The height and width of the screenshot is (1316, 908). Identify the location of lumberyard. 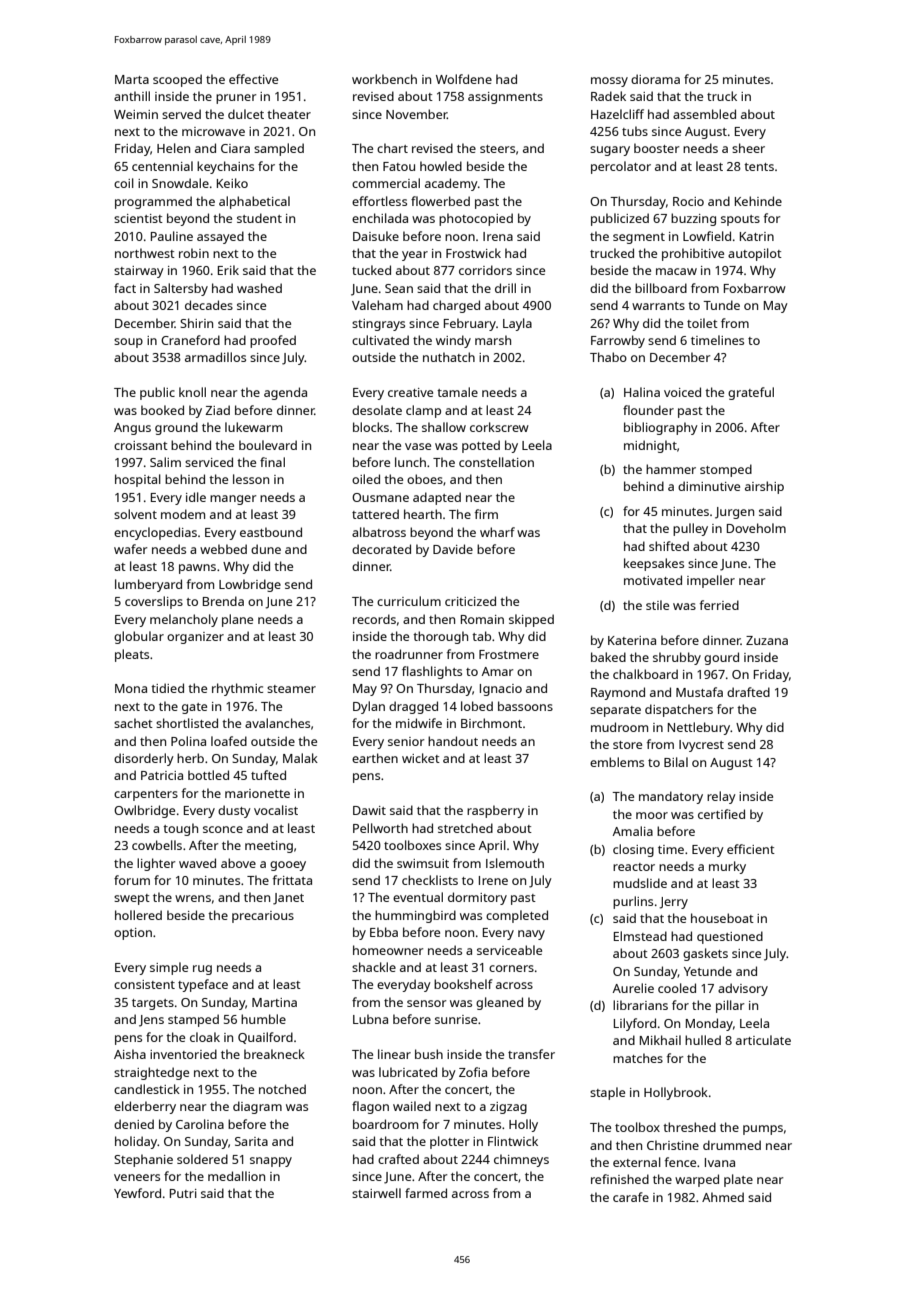
(148, 585).
